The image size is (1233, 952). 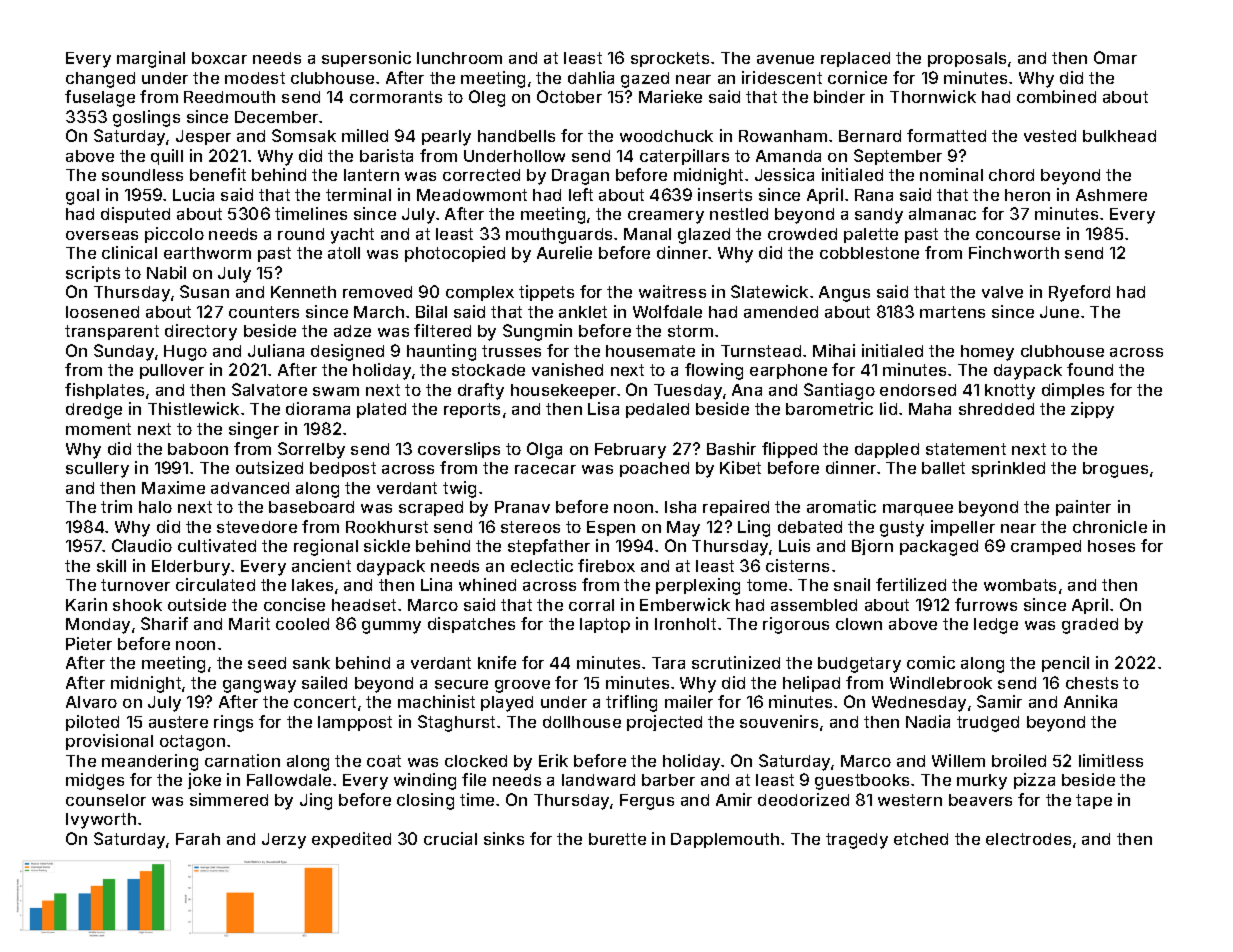 I want to click on quill, so click(x=167, y=157).
